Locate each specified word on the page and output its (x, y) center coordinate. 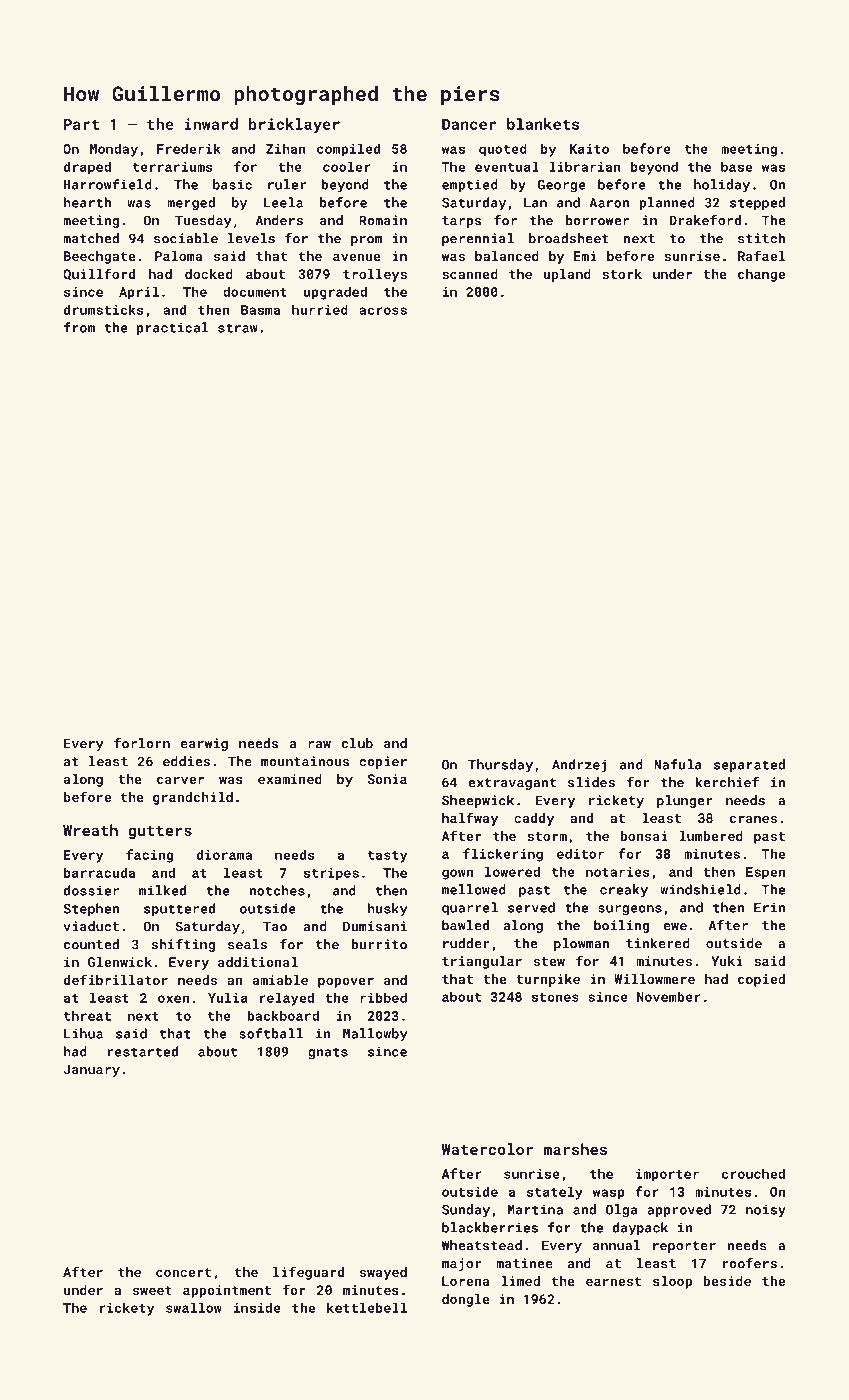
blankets (543, 124)
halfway (470, 819)
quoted (503, 150)
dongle (466, 1300)
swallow (194, 1307)
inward (211, 124)
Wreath (90, 830)
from (79, 327)
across (383, 311)
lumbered (711, 836)
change (761, 275)
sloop (672, 1282)
